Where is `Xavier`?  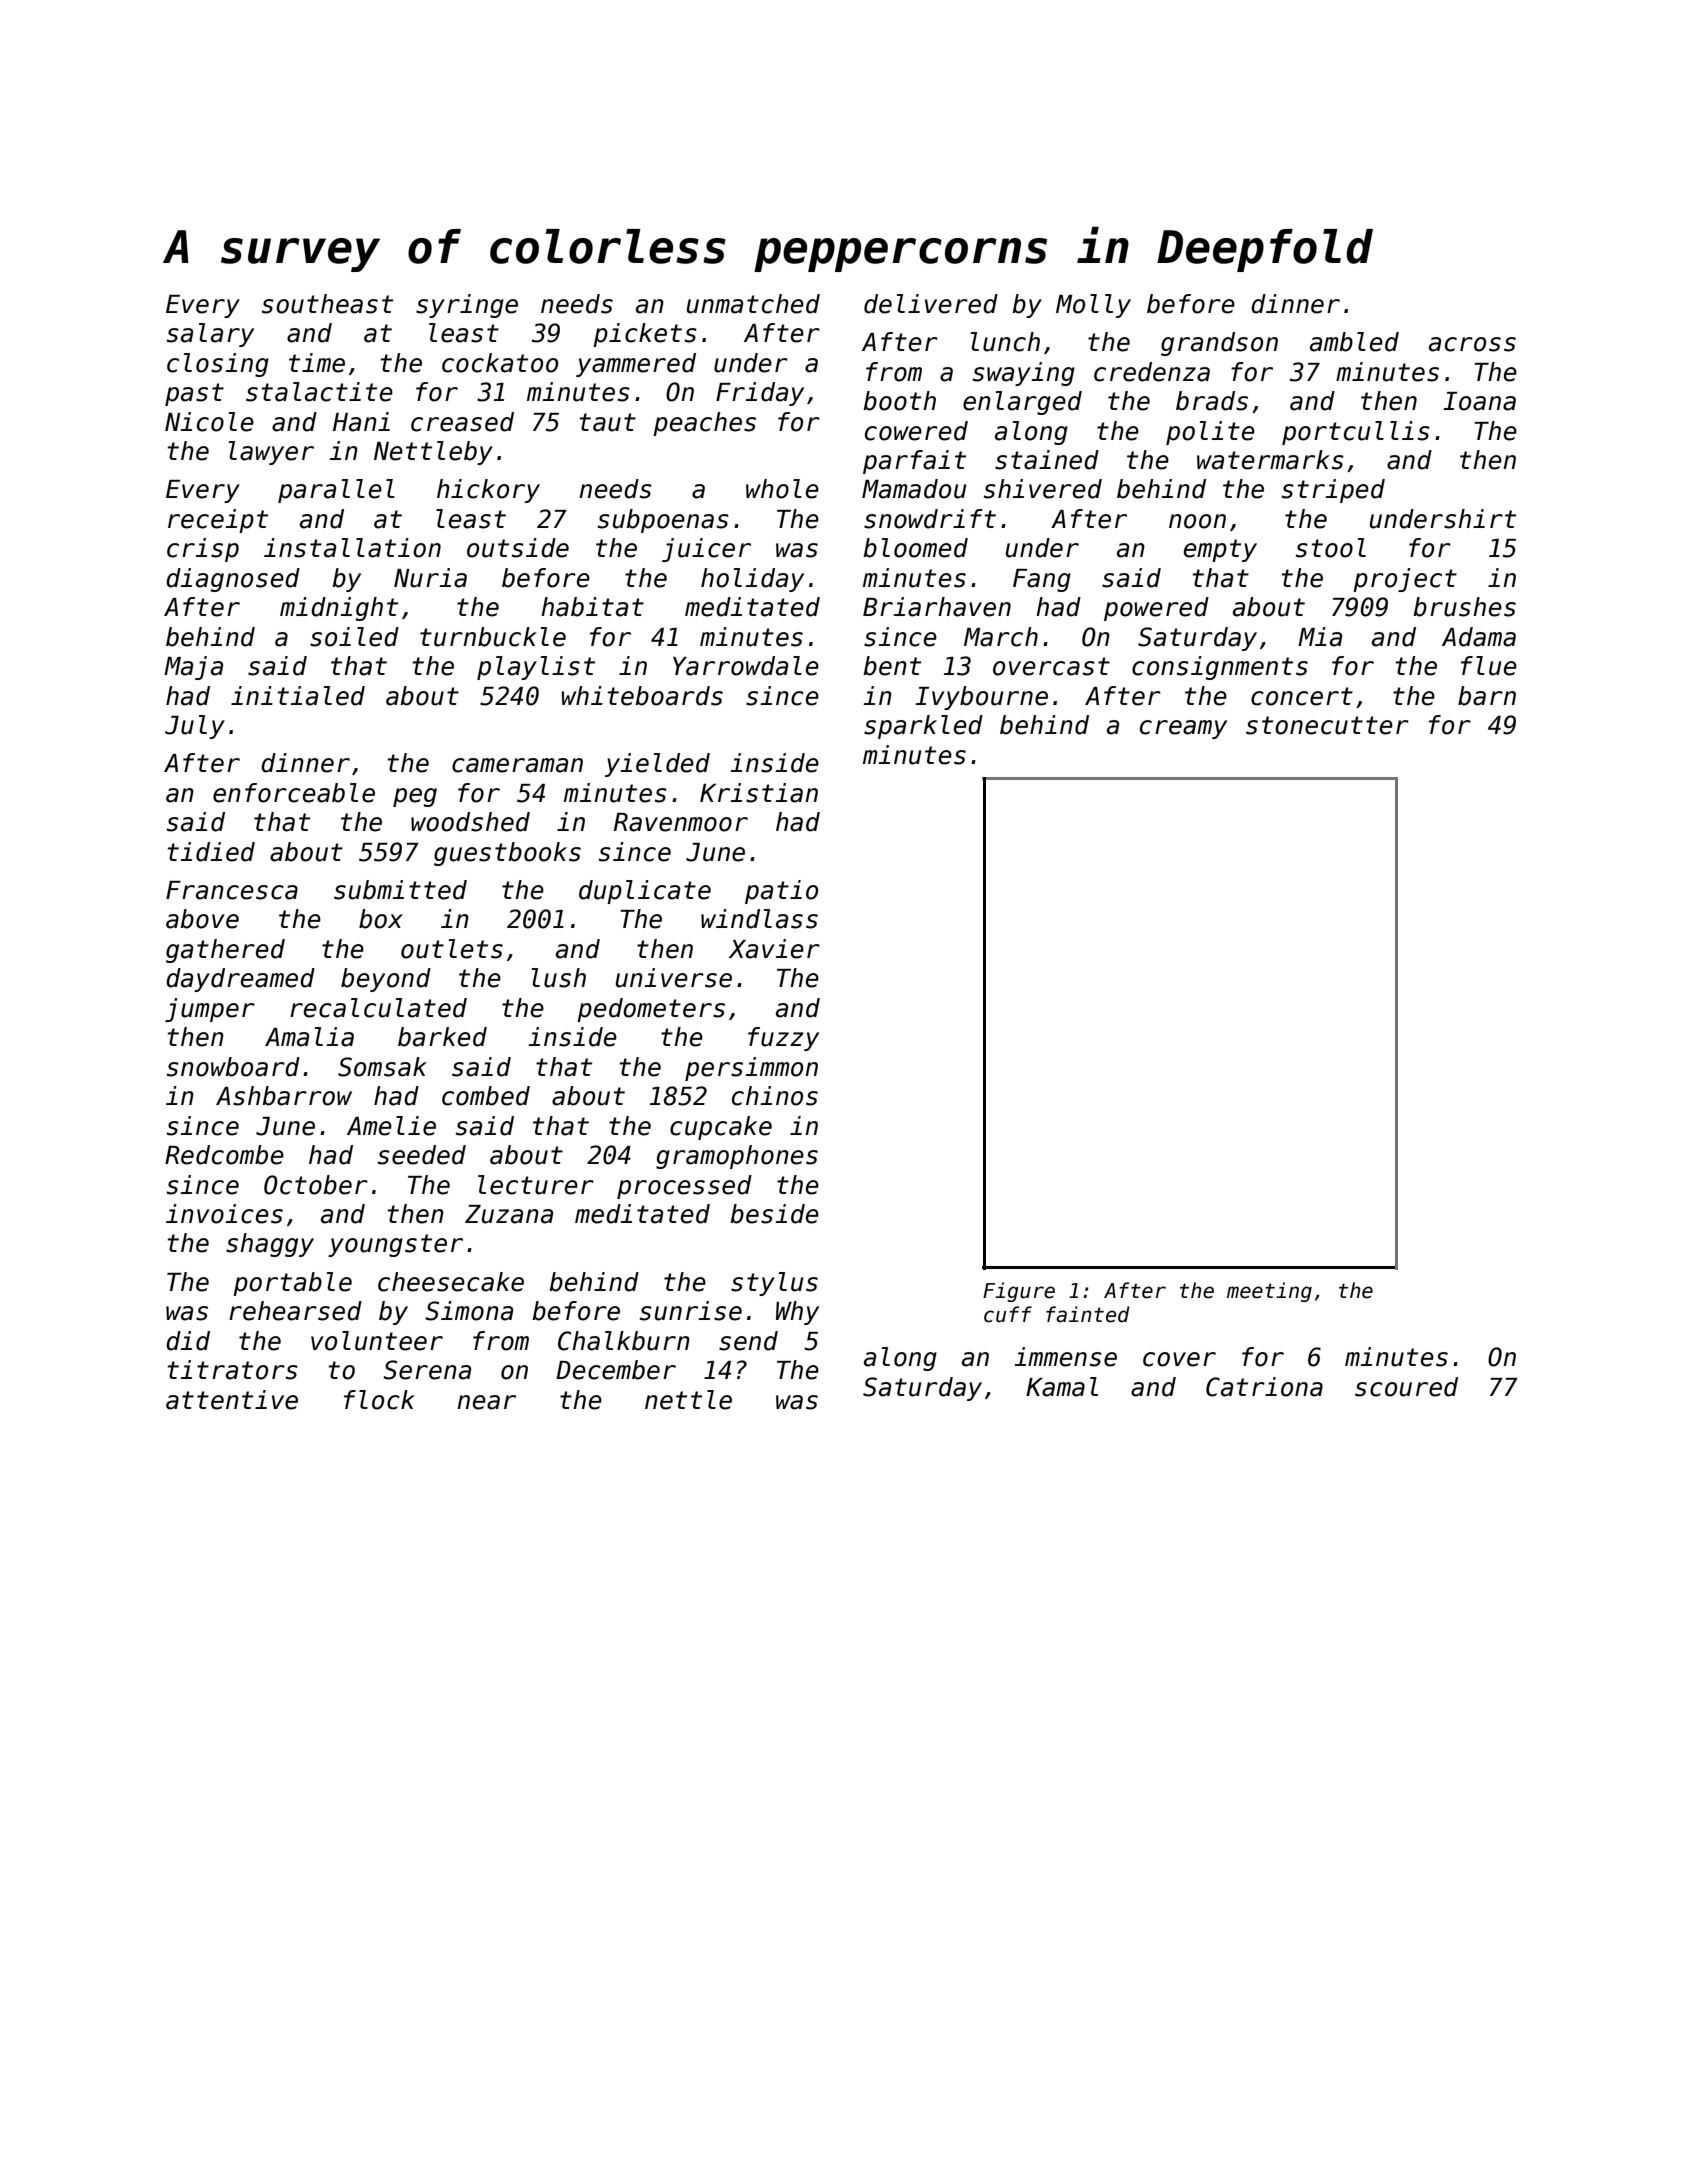
Xavier is located at coordinates (774, 949).
